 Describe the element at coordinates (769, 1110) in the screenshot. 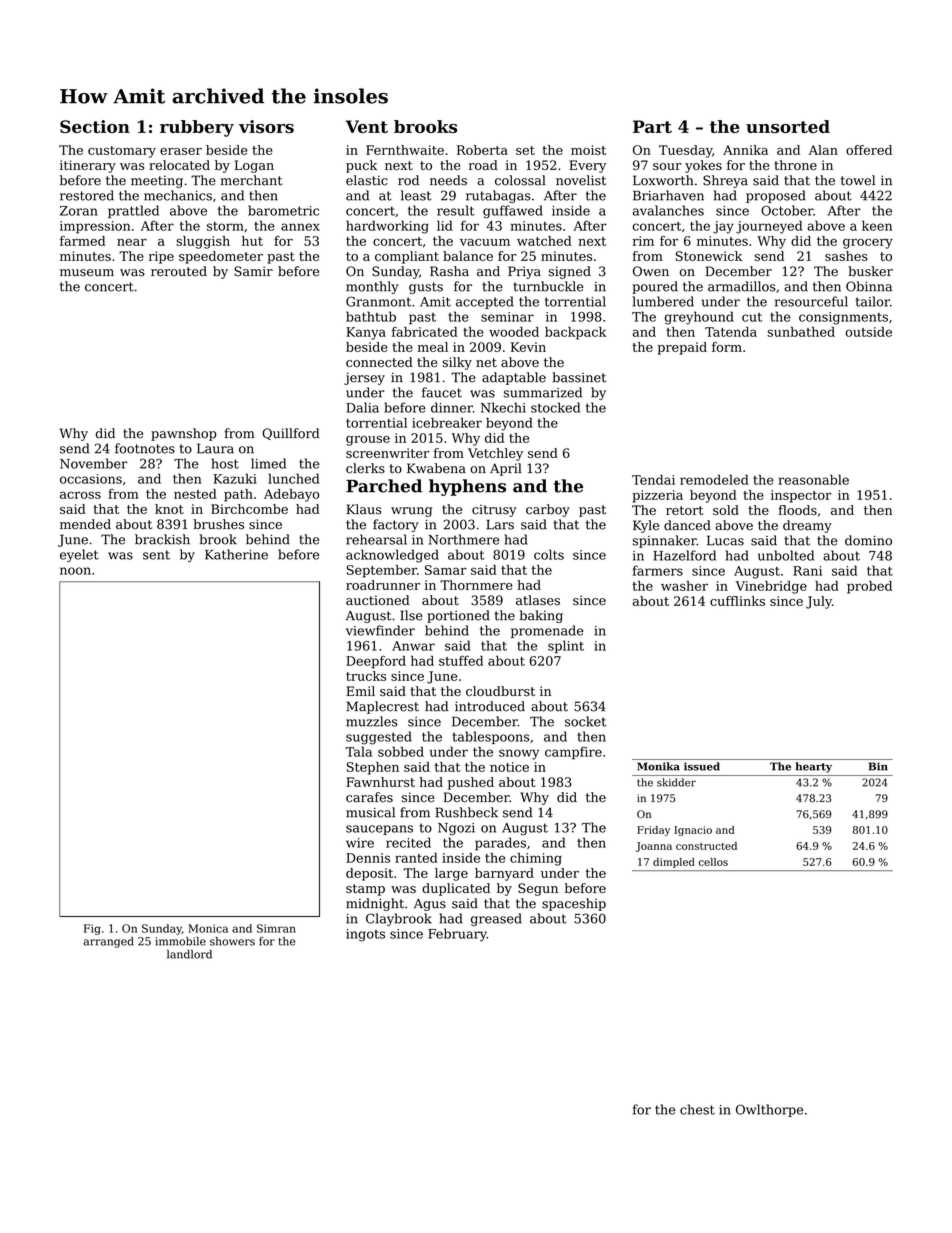

I see `Owlthorpe` at that location.
